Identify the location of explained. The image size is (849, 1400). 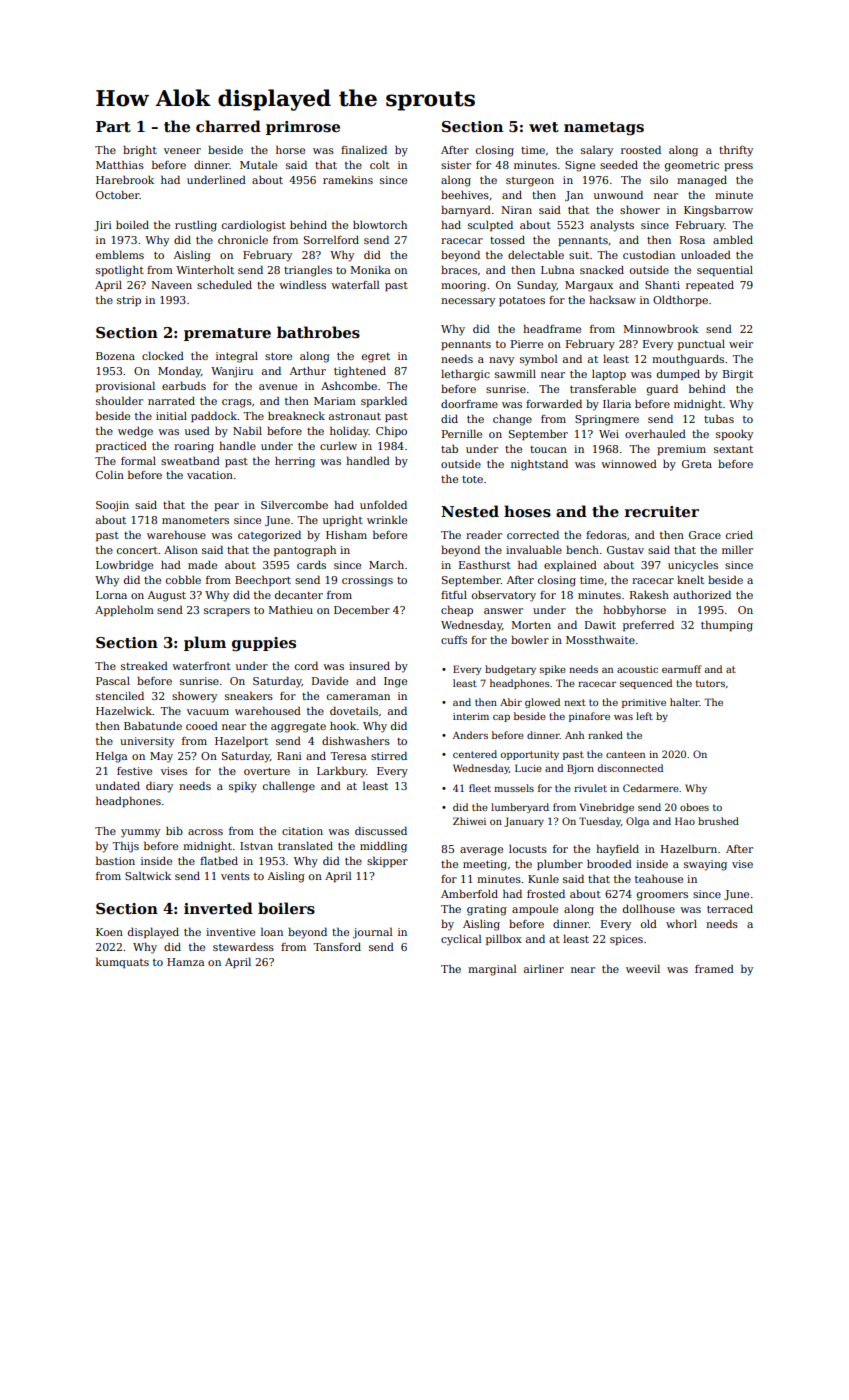
(570, 565).
